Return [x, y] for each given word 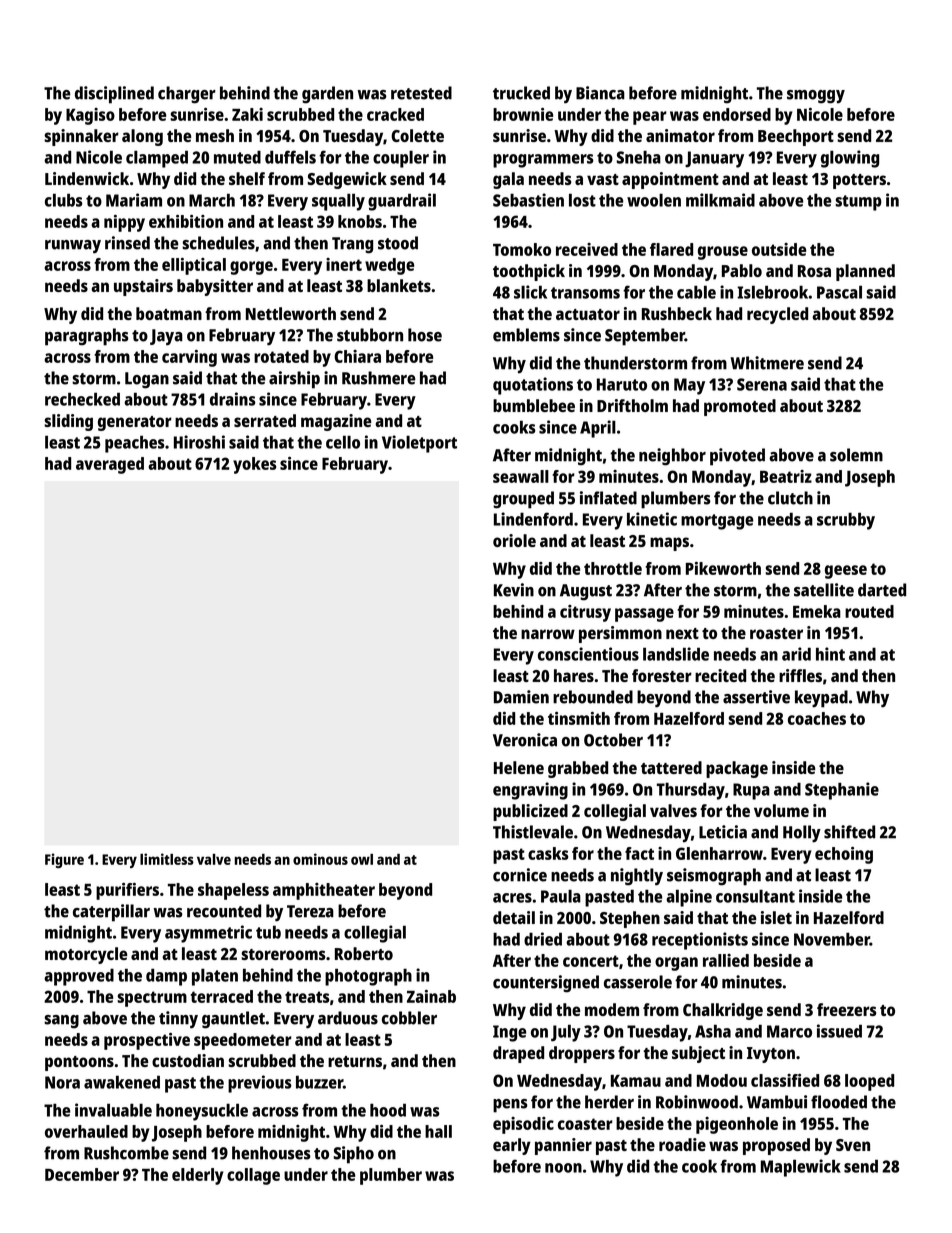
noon [563, 1168]
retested [421, 93]
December [82, 1174]
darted [882, 590]
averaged [110, 465]
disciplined [114, 95]
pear [650, 118]
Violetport [419, 444]
